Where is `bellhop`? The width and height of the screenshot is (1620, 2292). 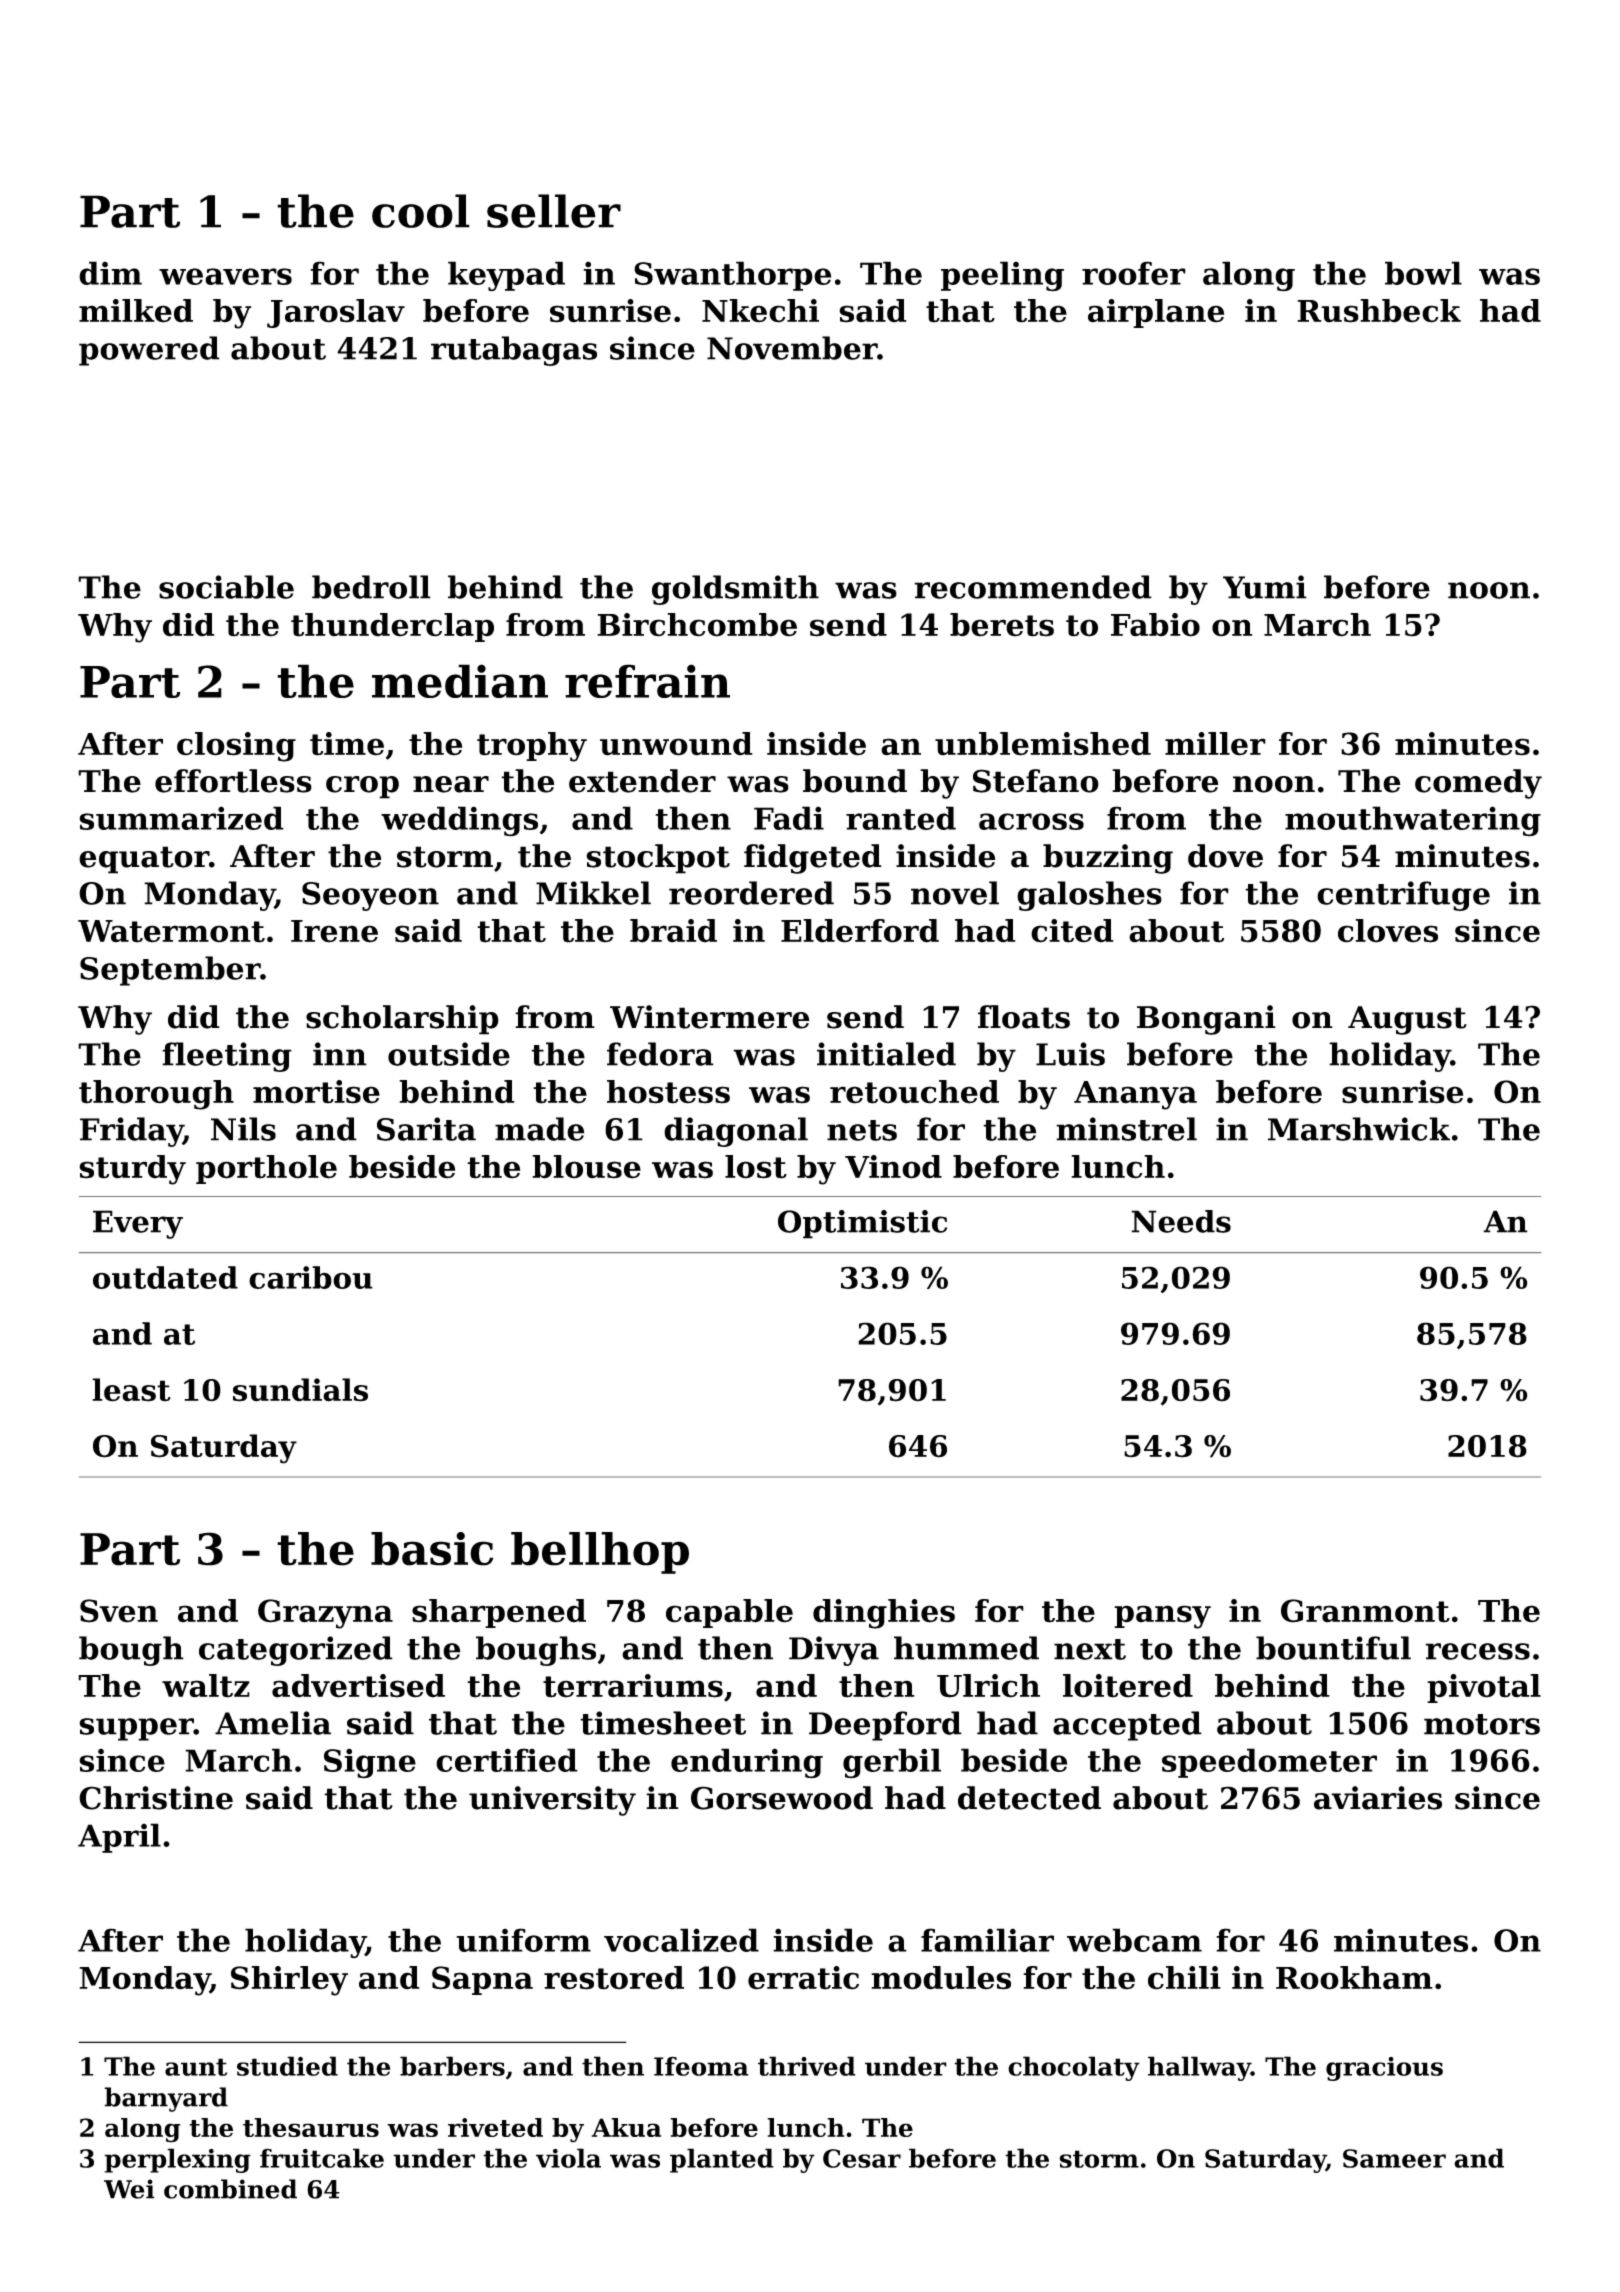
bellhop is located at coordinates (600, 1553).
